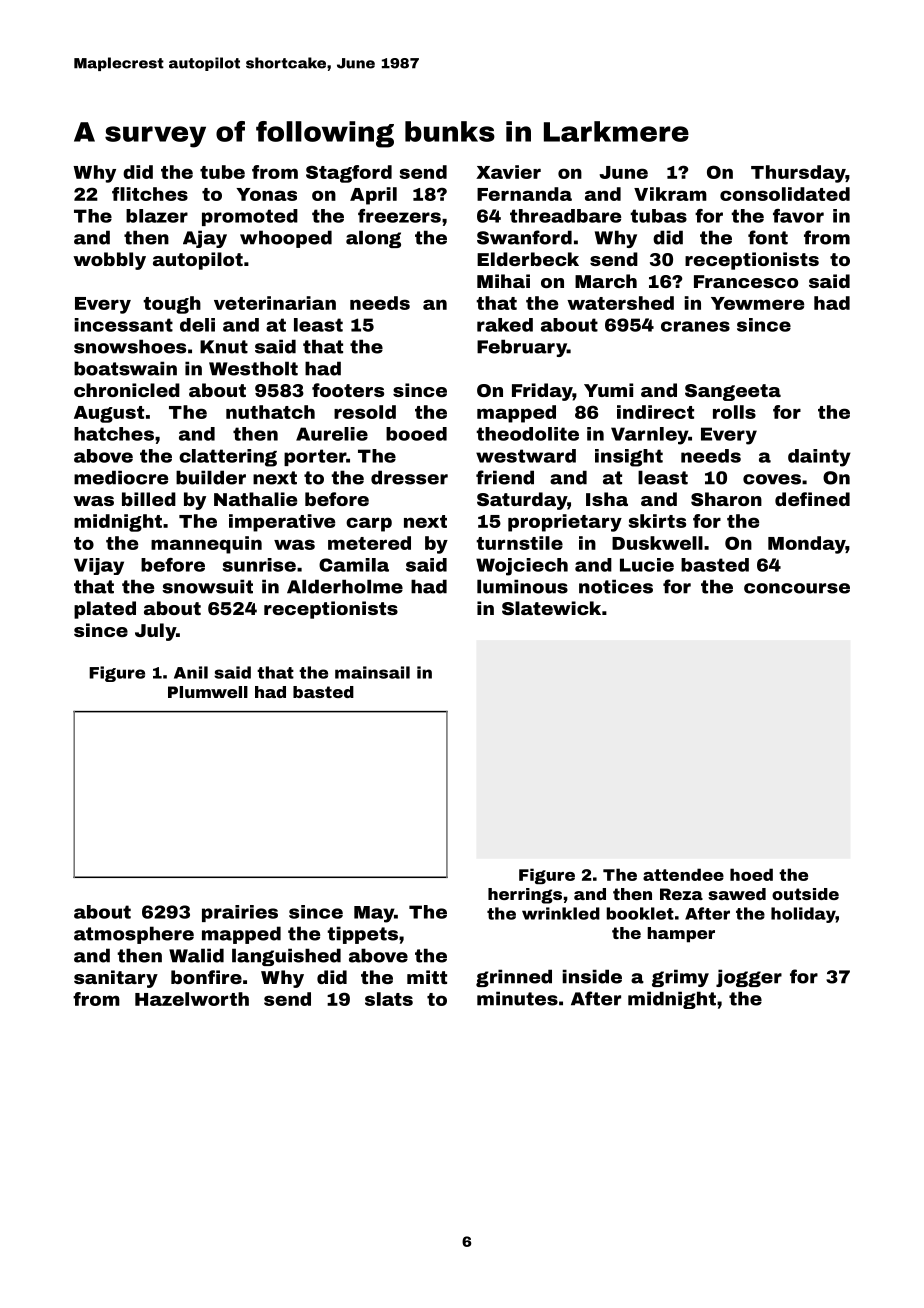 This screenshot has height=1308, width=924. Describe the element at coordinates (222, 172) in the screenshot. I see `tube` at that location.
